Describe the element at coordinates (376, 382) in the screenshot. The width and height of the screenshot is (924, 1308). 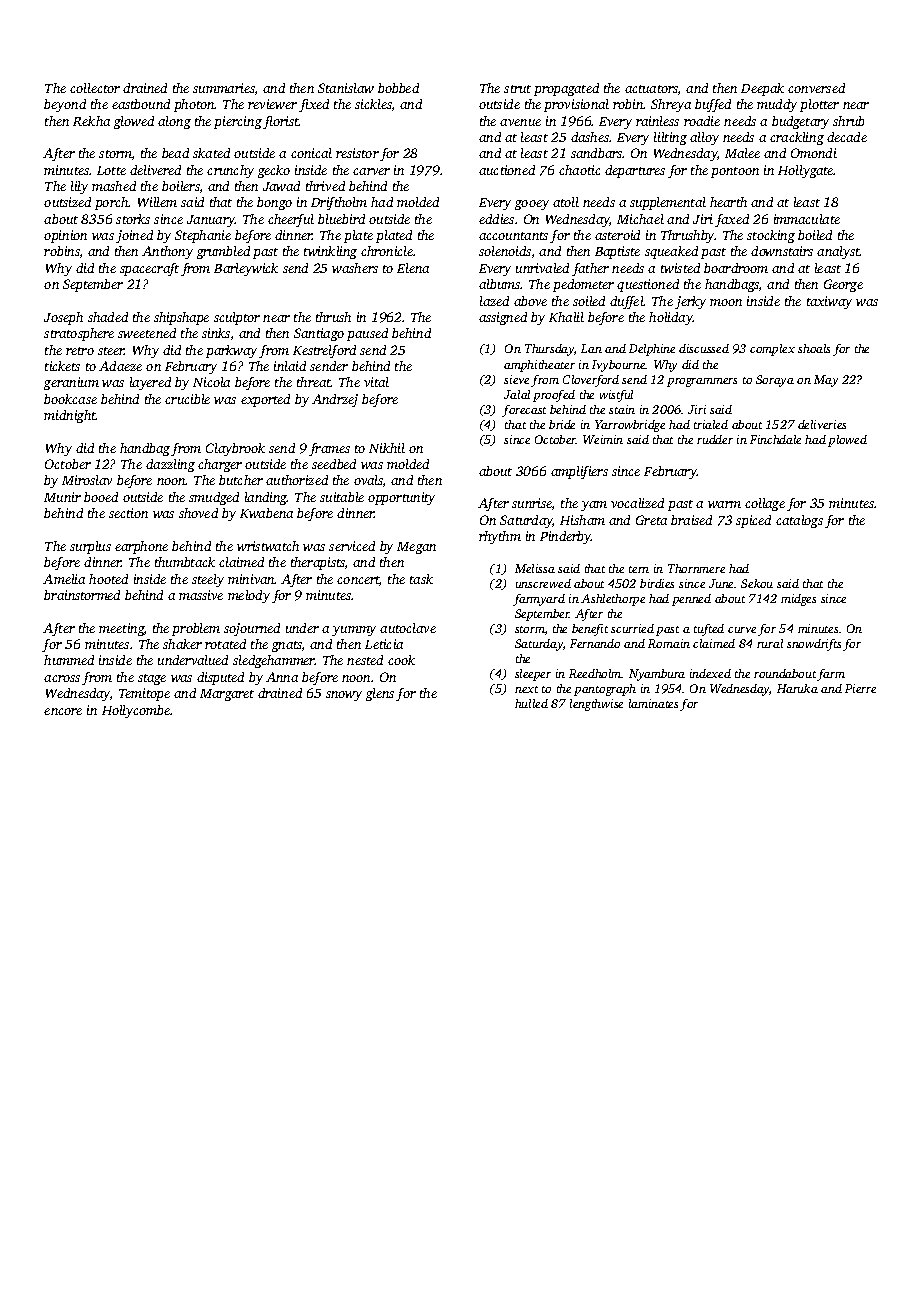
I see `vital` at that location.
